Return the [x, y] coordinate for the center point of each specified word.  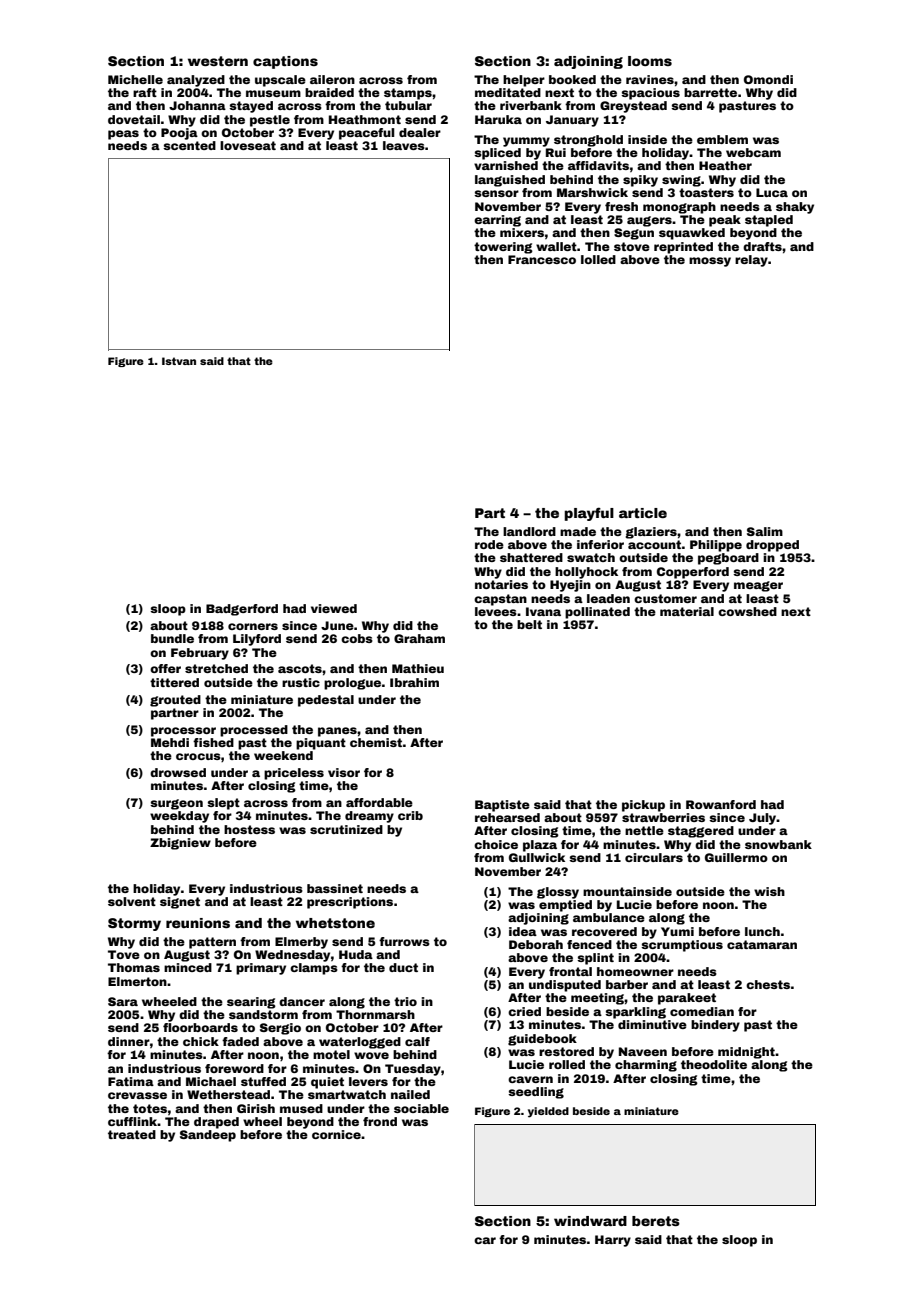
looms [650, 61]
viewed [334, 608]
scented [189, 145]
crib [410, 815]
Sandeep [208, 1136]
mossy [710, 262]
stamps [408, 94]
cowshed [747, 611]
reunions [198, 923]
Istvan [179, 361]
